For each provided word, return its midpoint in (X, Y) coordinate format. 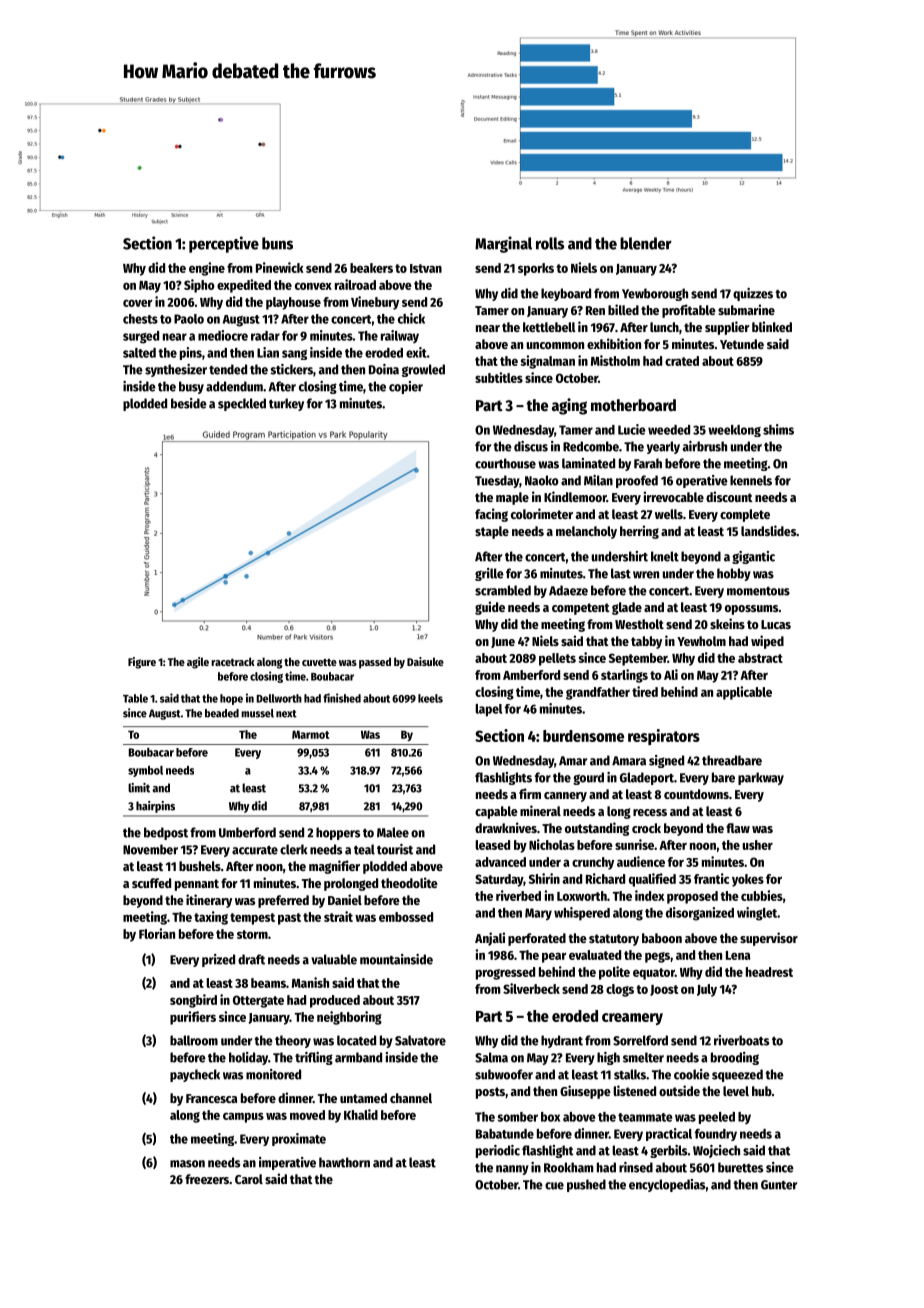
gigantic (753, 557)
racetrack (233, 661)
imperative (287, 1163)
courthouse (505, 463)
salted (139, 353)
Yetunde (742, 344)
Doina (384, 369)
